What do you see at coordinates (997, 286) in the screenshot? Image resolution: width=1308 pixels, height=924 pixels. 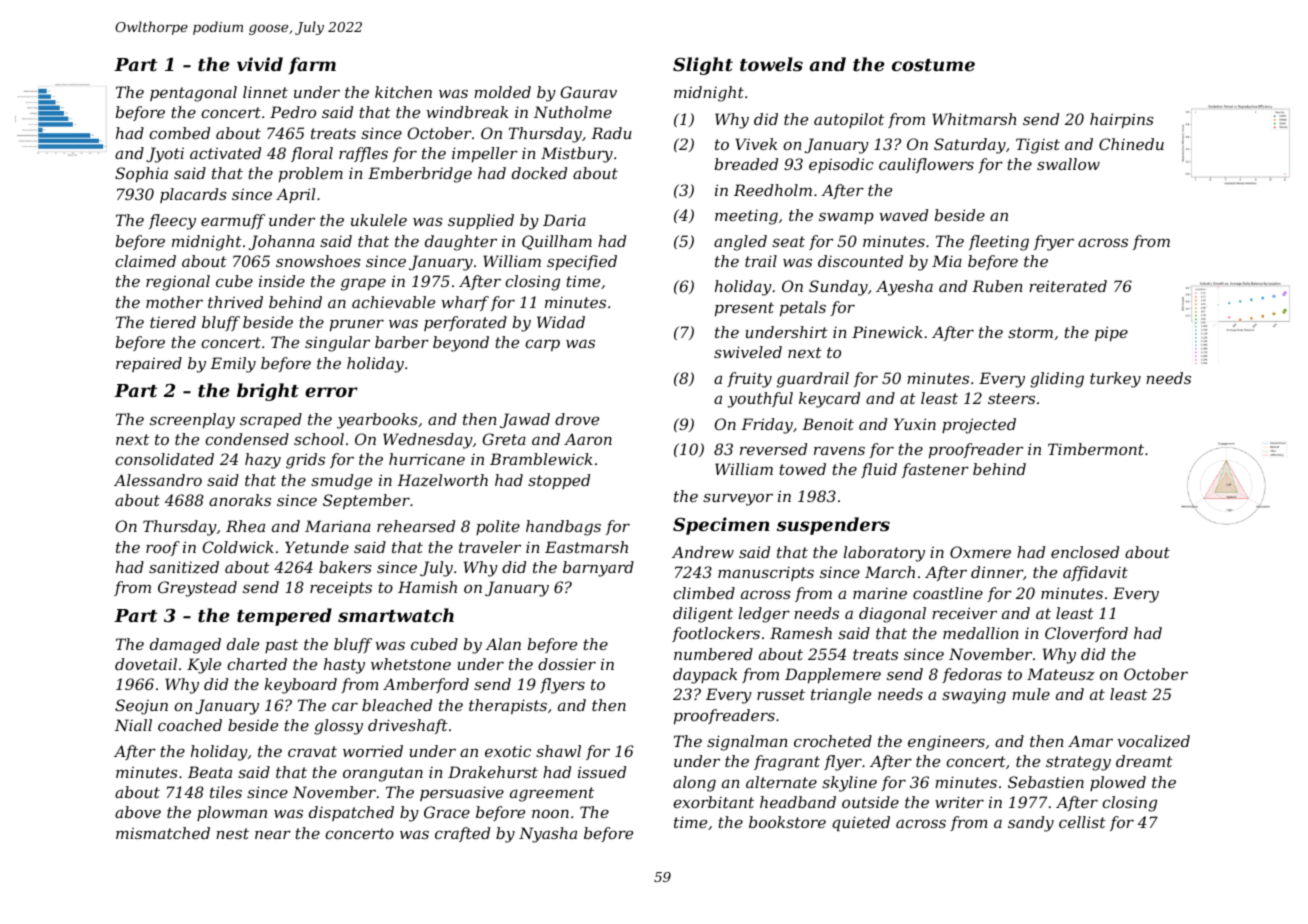 I see `Ruben` at bounding box center [997, 286].
